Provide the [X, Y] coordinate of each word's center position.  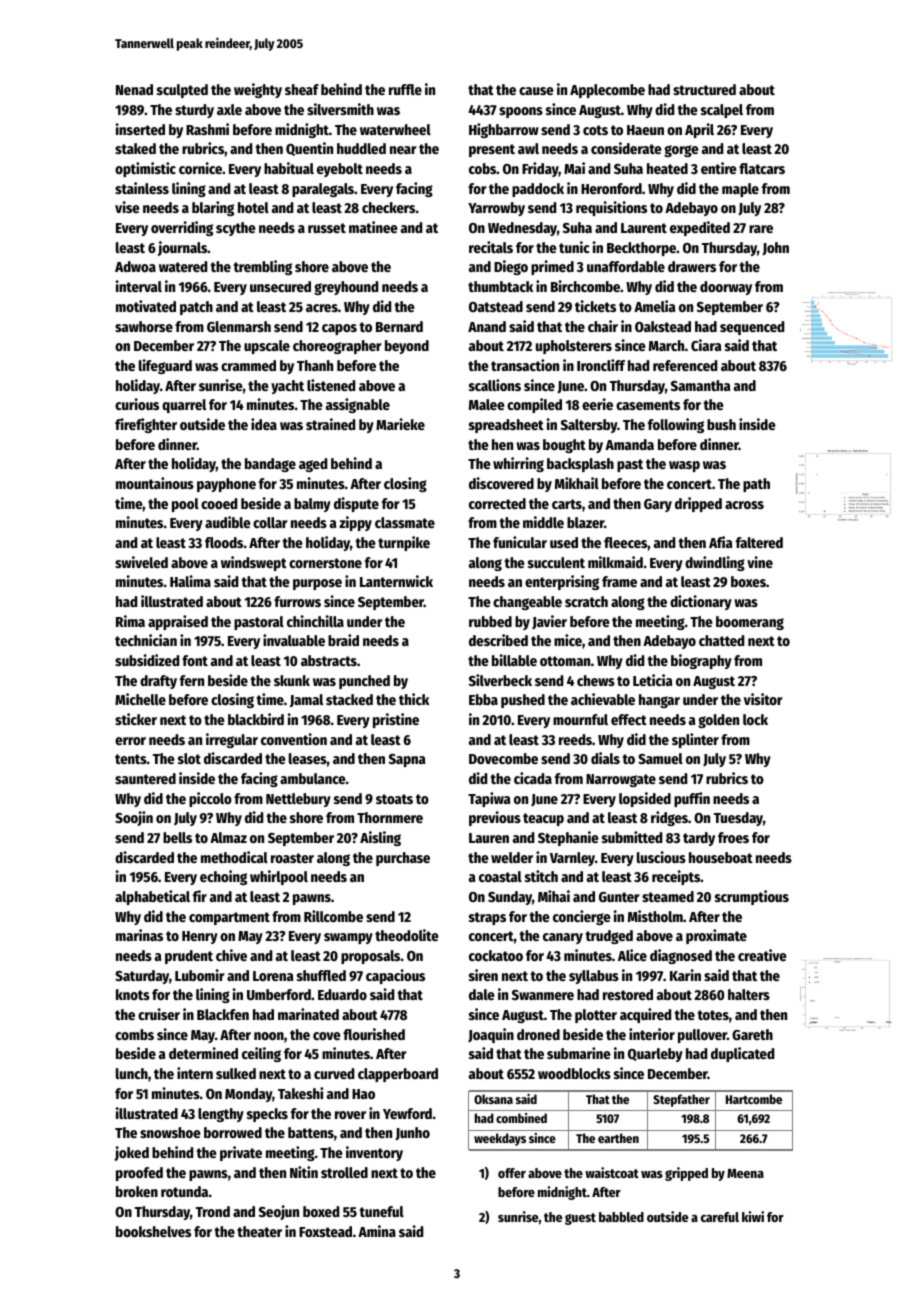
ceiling [261, 1054]
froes [733, 837]
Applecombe [607, 91]
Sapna [407, 760]
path [756, 485]
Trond [213, 1211]
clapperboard [398, 1075]
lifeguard [165, 366]
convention [294, 739]
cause [536, 91]
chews [596, 680]
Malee [487, 404]
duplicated [742, 1054]
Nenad [134, 89]
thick [414, 699]
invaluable [294, 640]
